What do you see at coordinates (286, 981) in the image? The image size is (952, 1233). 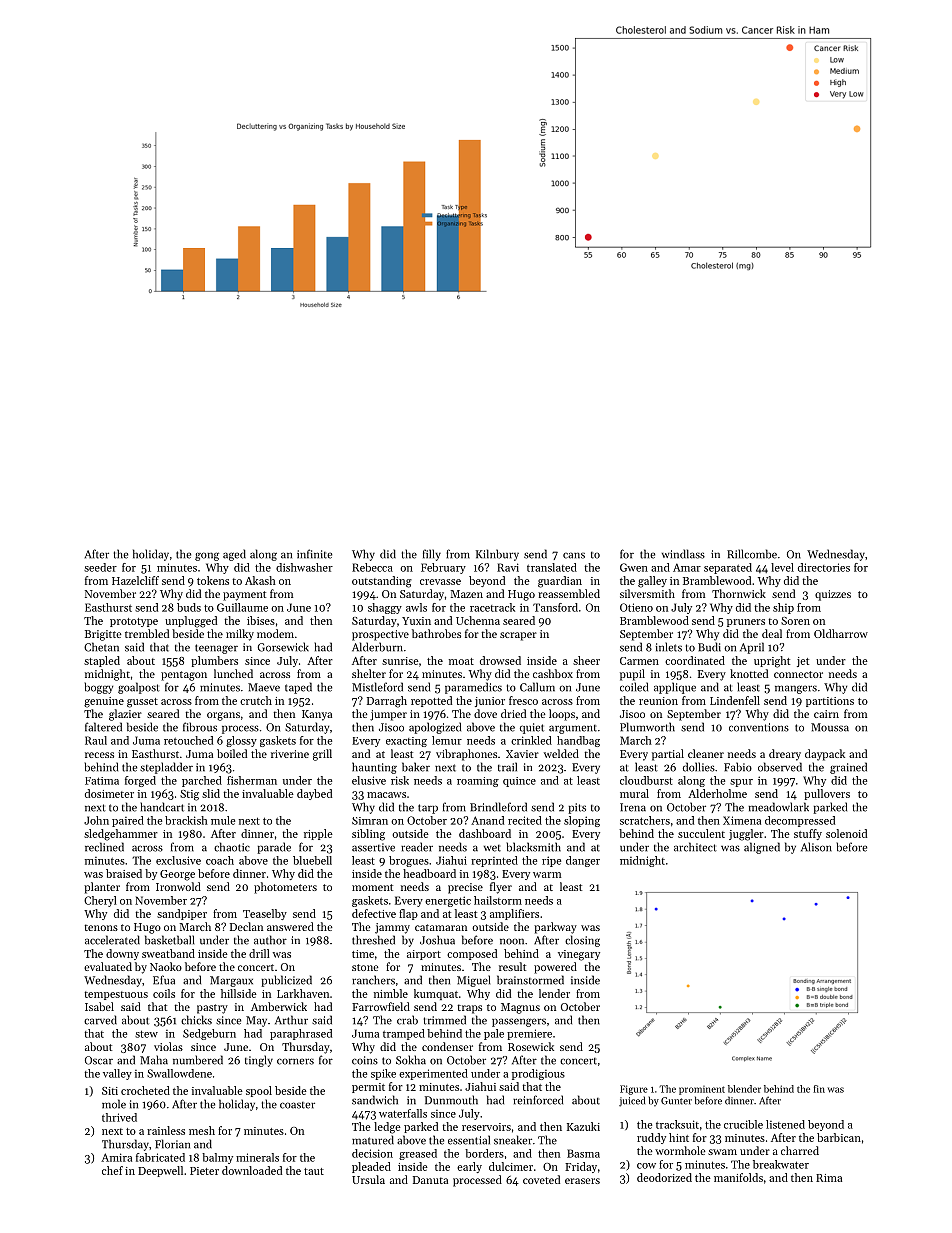 I see `publicized` at bounding box center [286, 981].
